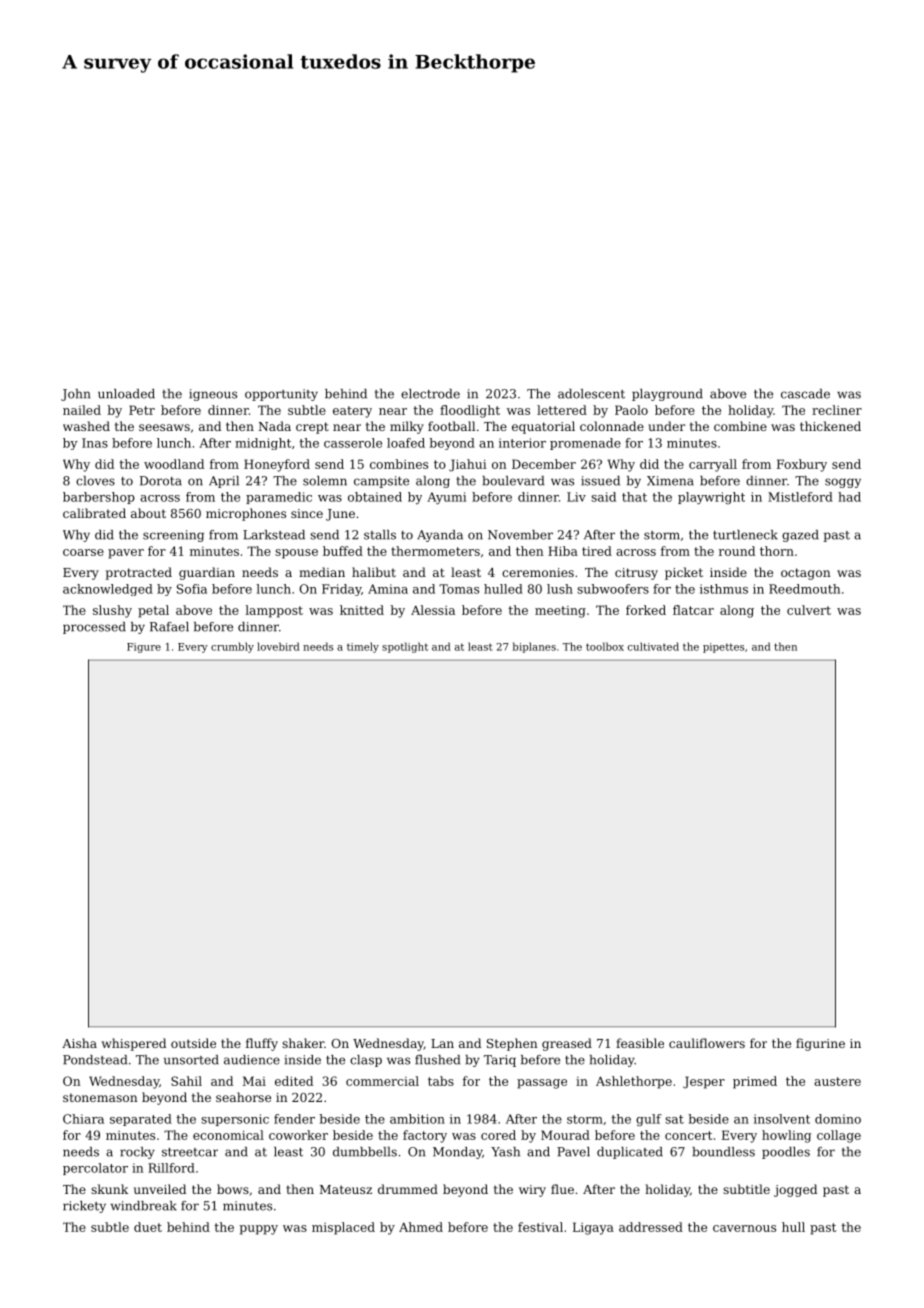 Image resolution: width=924 pixels, height=1308 pixels. I want to click on cascade, so click(805, 394).
